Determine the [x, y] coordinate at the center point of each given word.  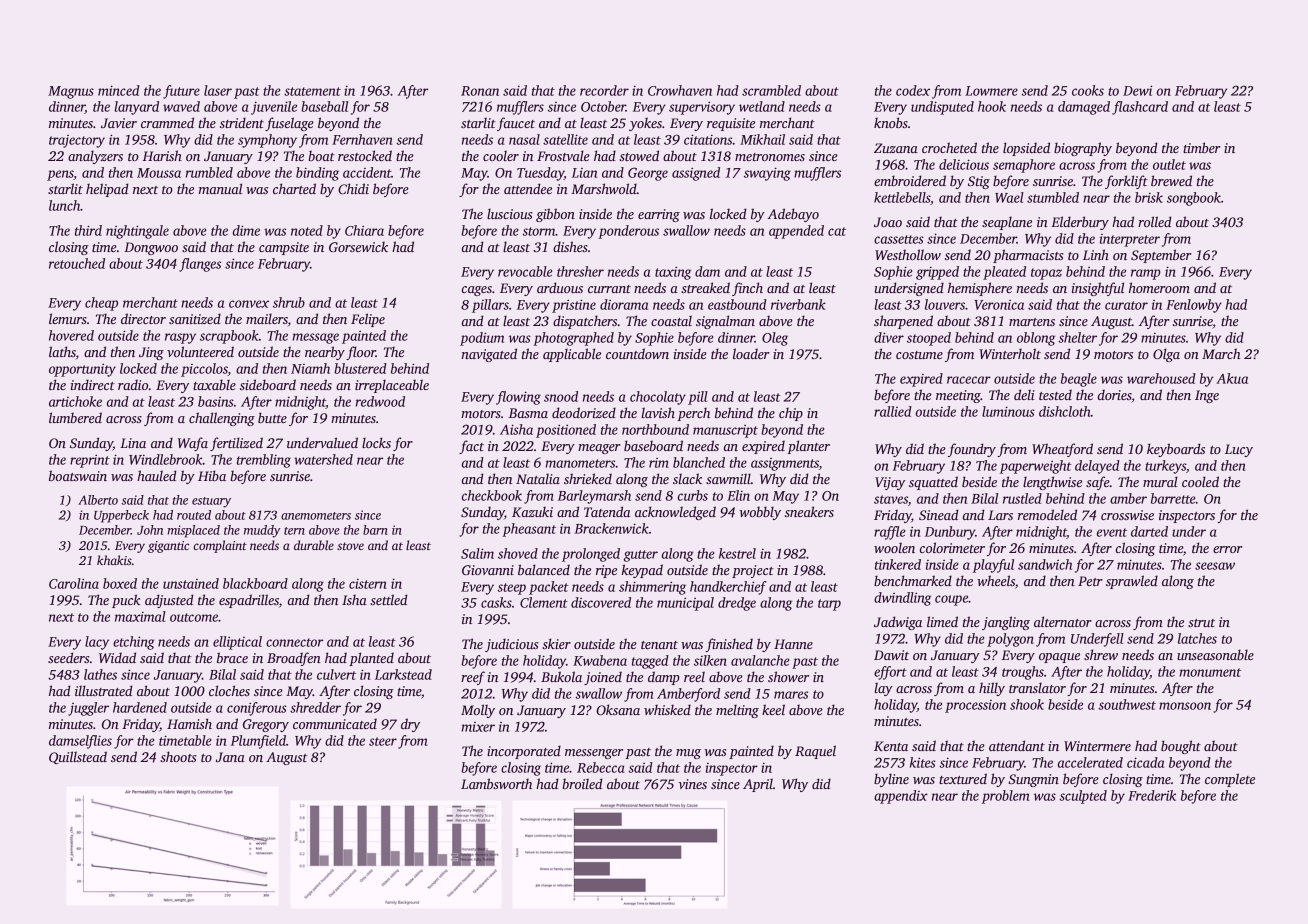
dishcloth [1065, 411]
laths [62, 351]
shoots [178, 756]
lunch [65, 205]
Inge [1207, 396]
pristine [574, 306]
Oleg [775, 339]
